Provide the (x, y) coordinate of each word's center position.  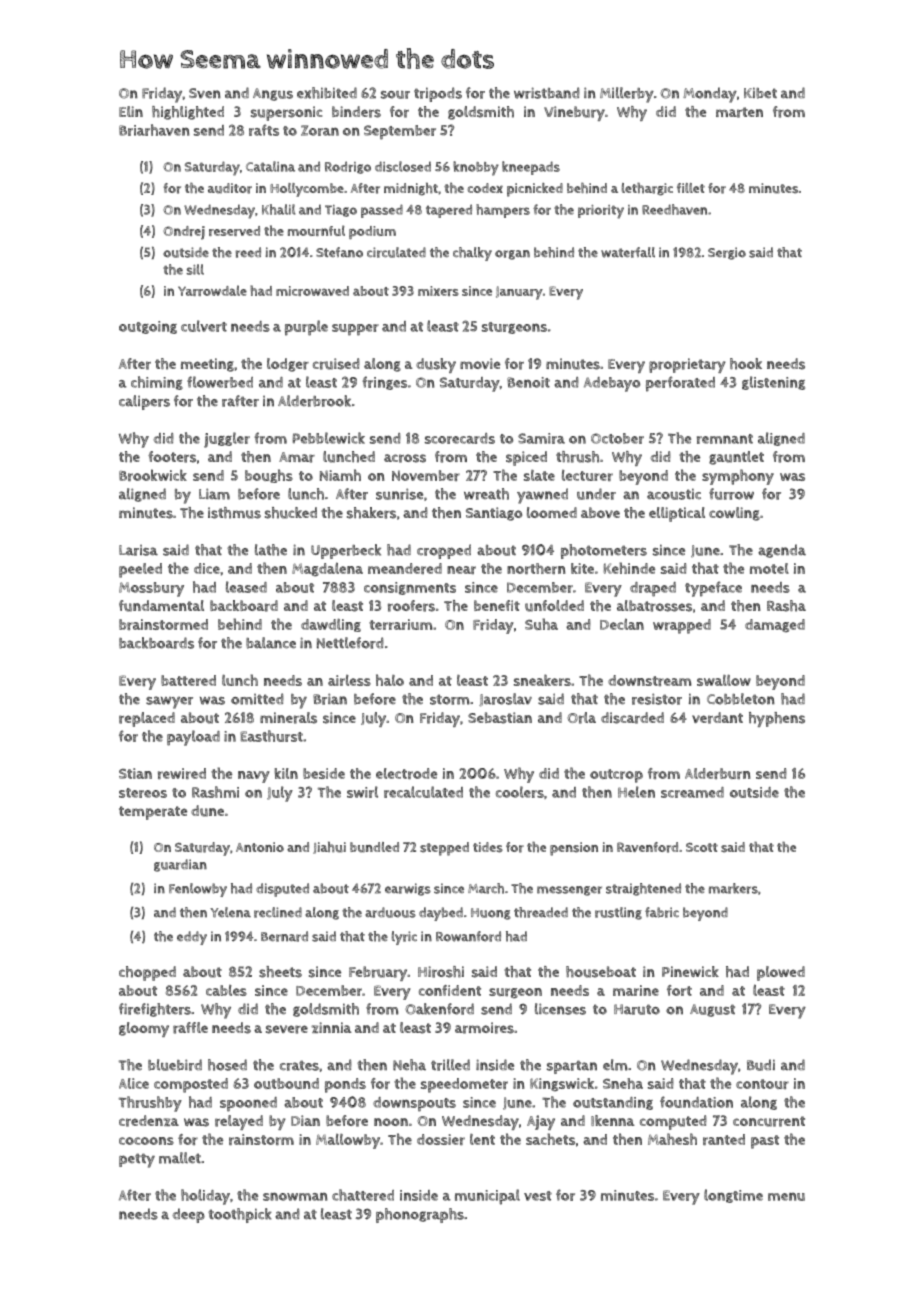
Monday (710, 95)
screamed (692, 792)
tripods (438, 94)
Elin (131, 111)
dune (207, 811)
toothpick (240, 1215)
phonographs (420, 1215)
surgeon (515, 993)
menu (786, 1197)
